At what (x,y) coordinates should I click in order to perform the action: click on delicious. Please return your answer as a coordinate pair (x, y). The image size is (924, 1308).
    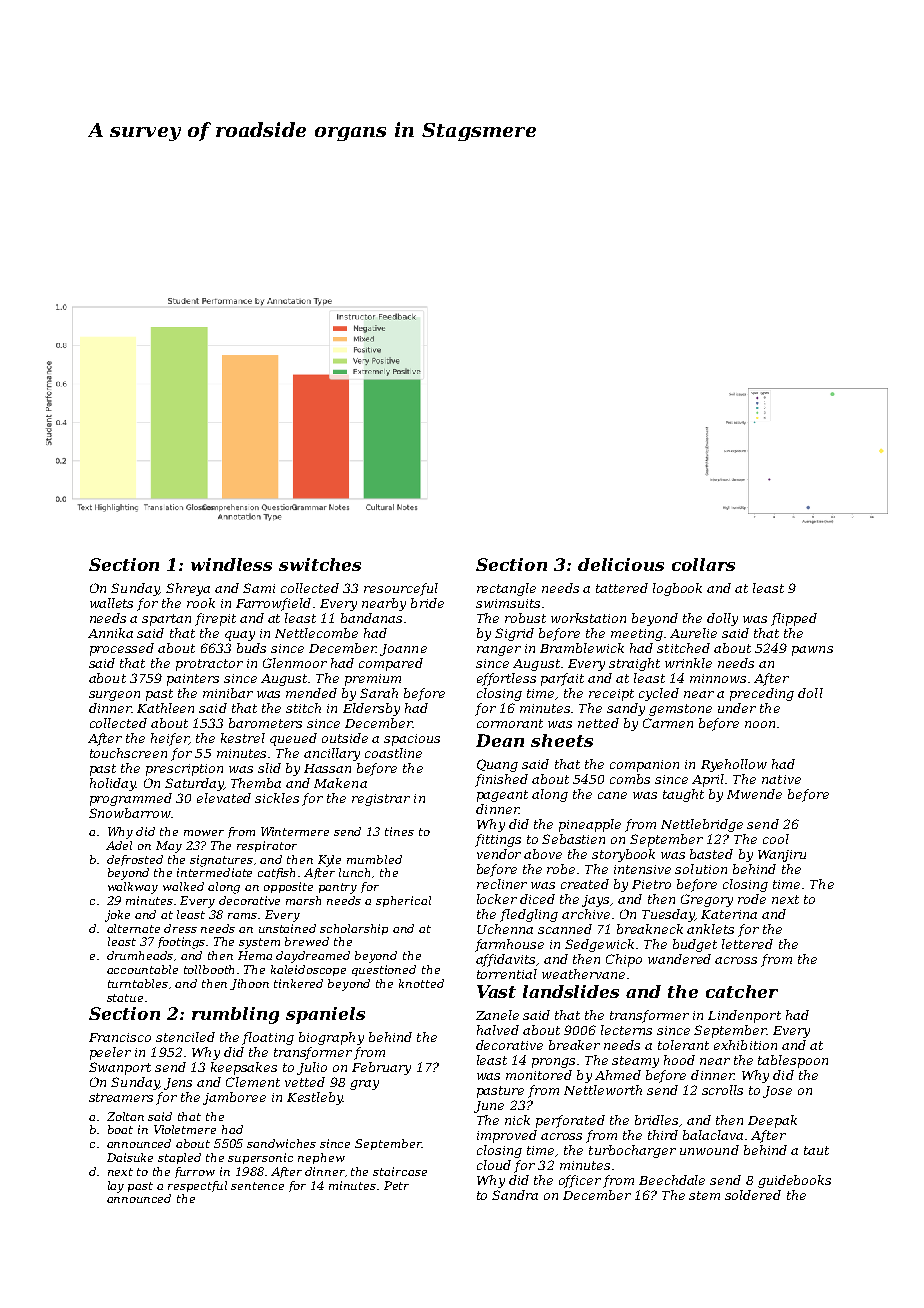
    Looking at the image, I should click on (621, 564).
